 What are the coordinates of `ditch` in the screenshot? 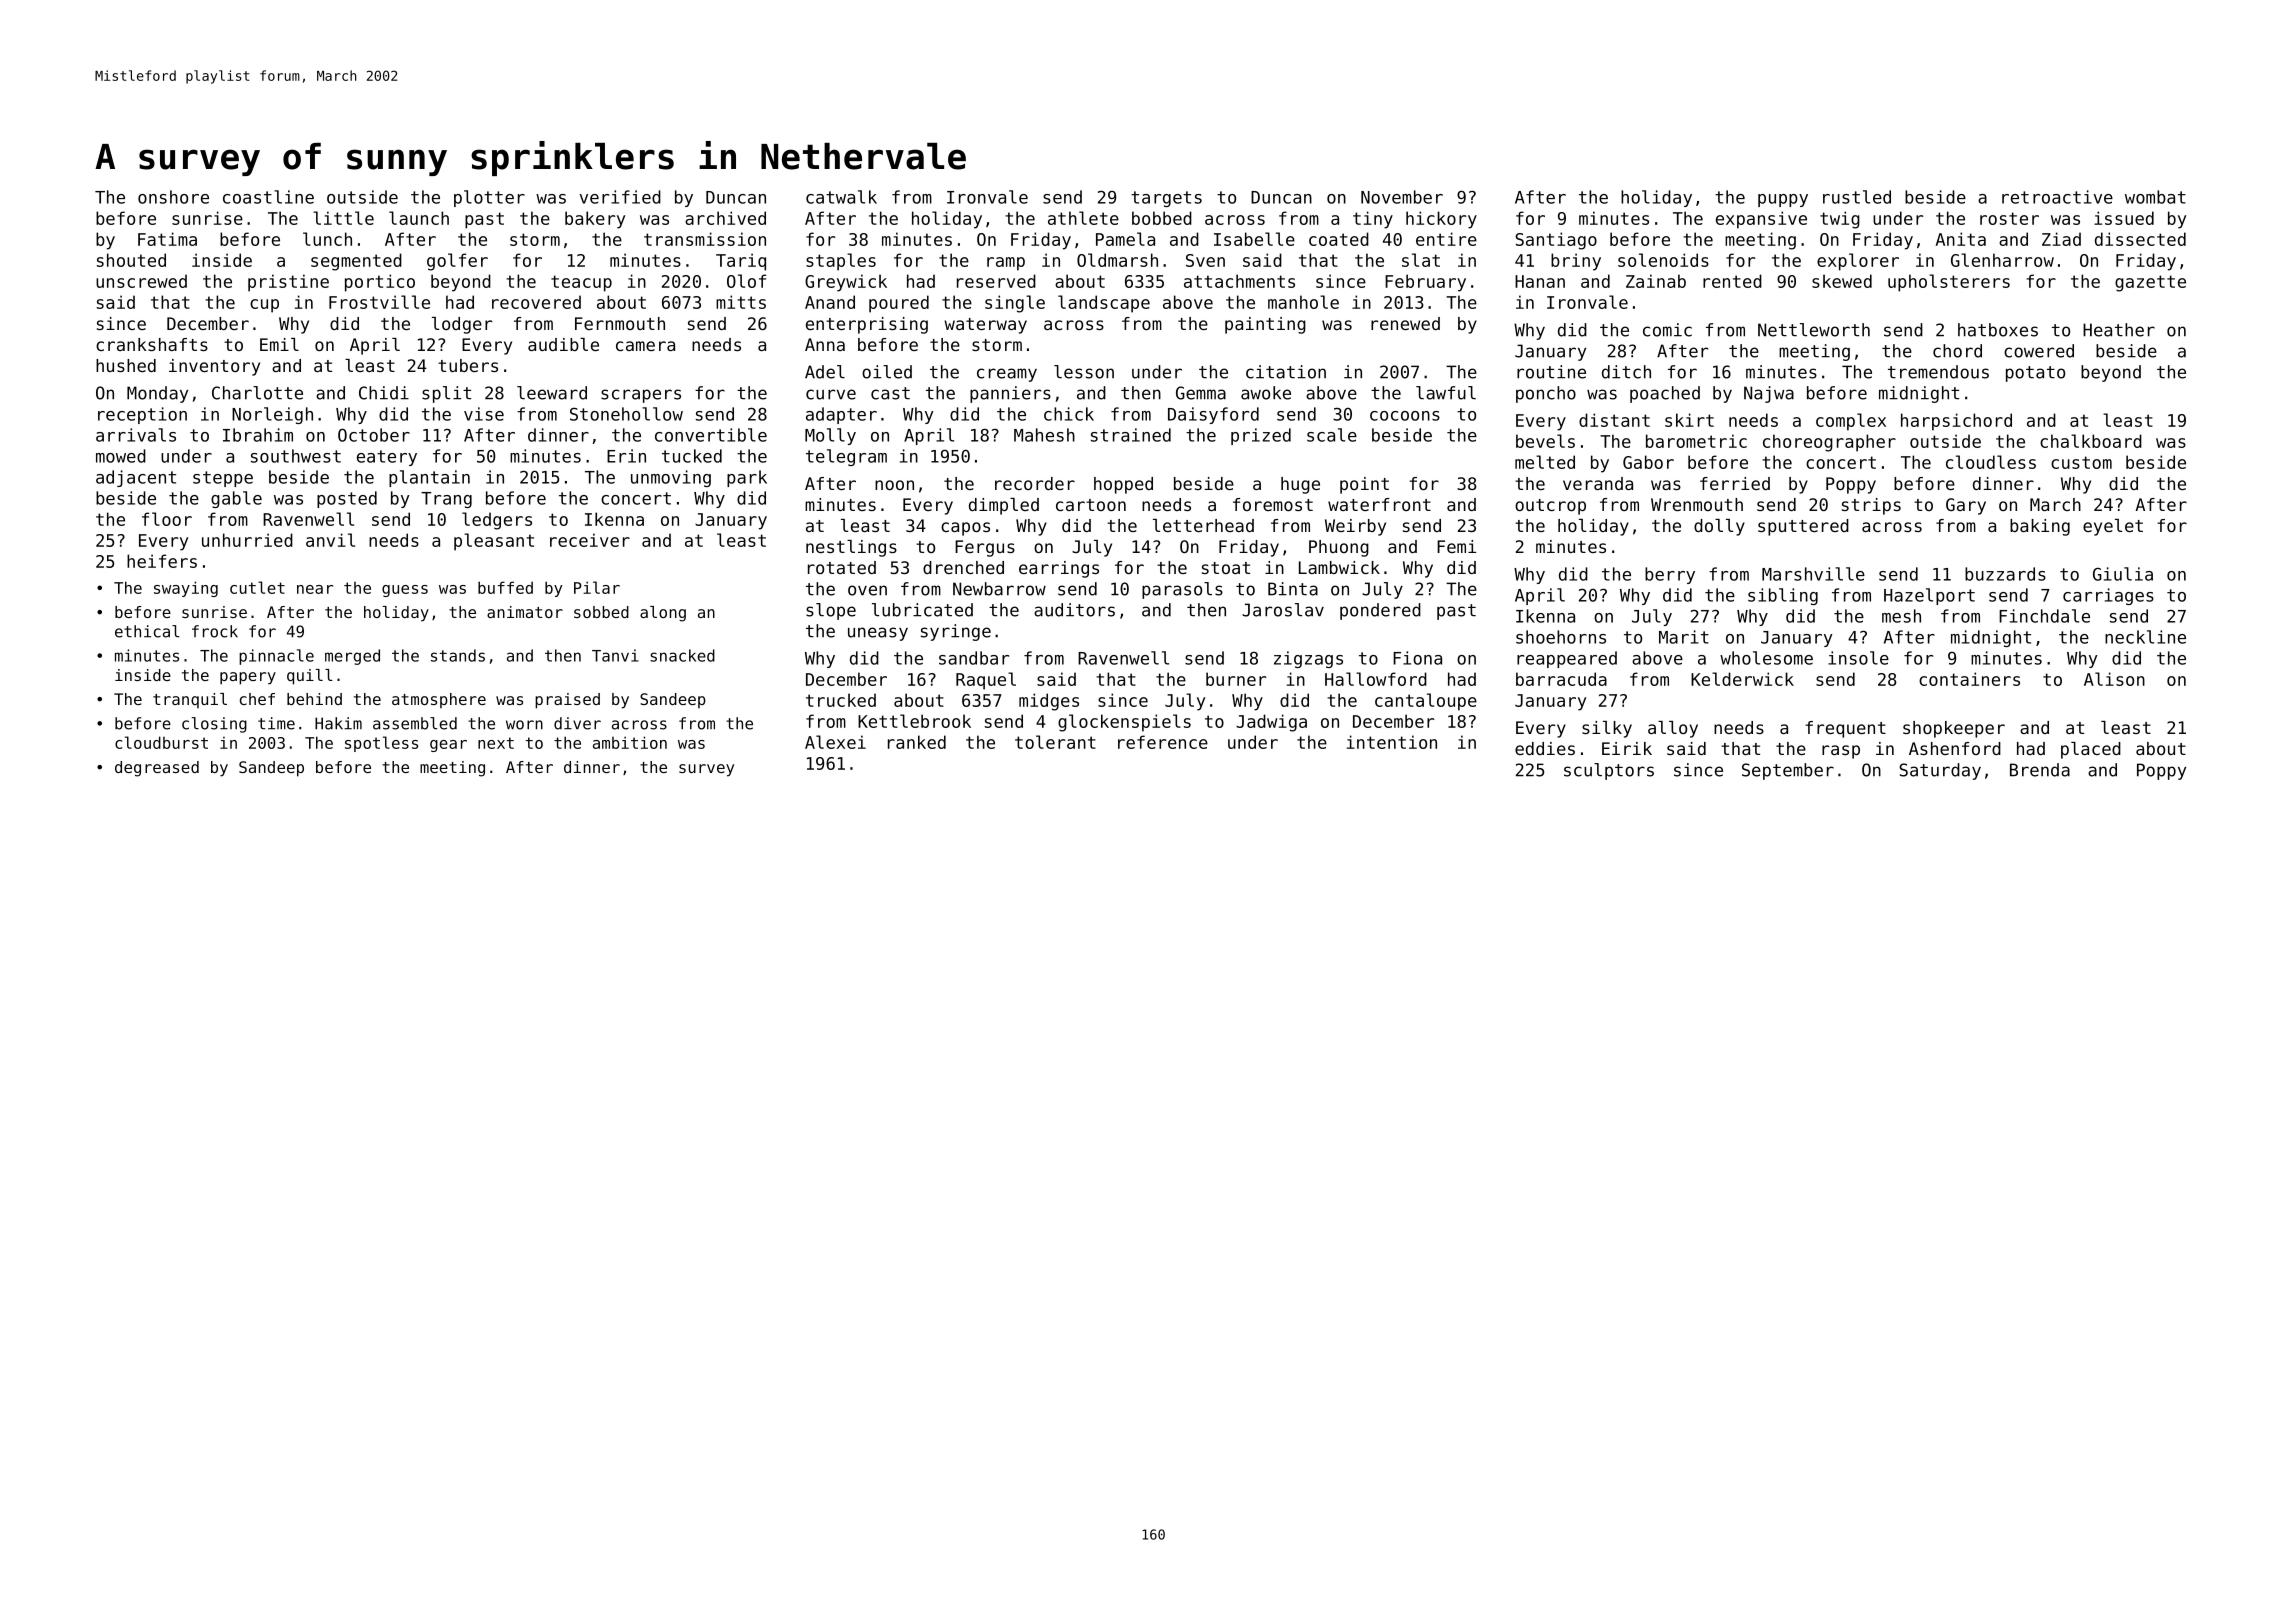 It's located at (1626, 372).
